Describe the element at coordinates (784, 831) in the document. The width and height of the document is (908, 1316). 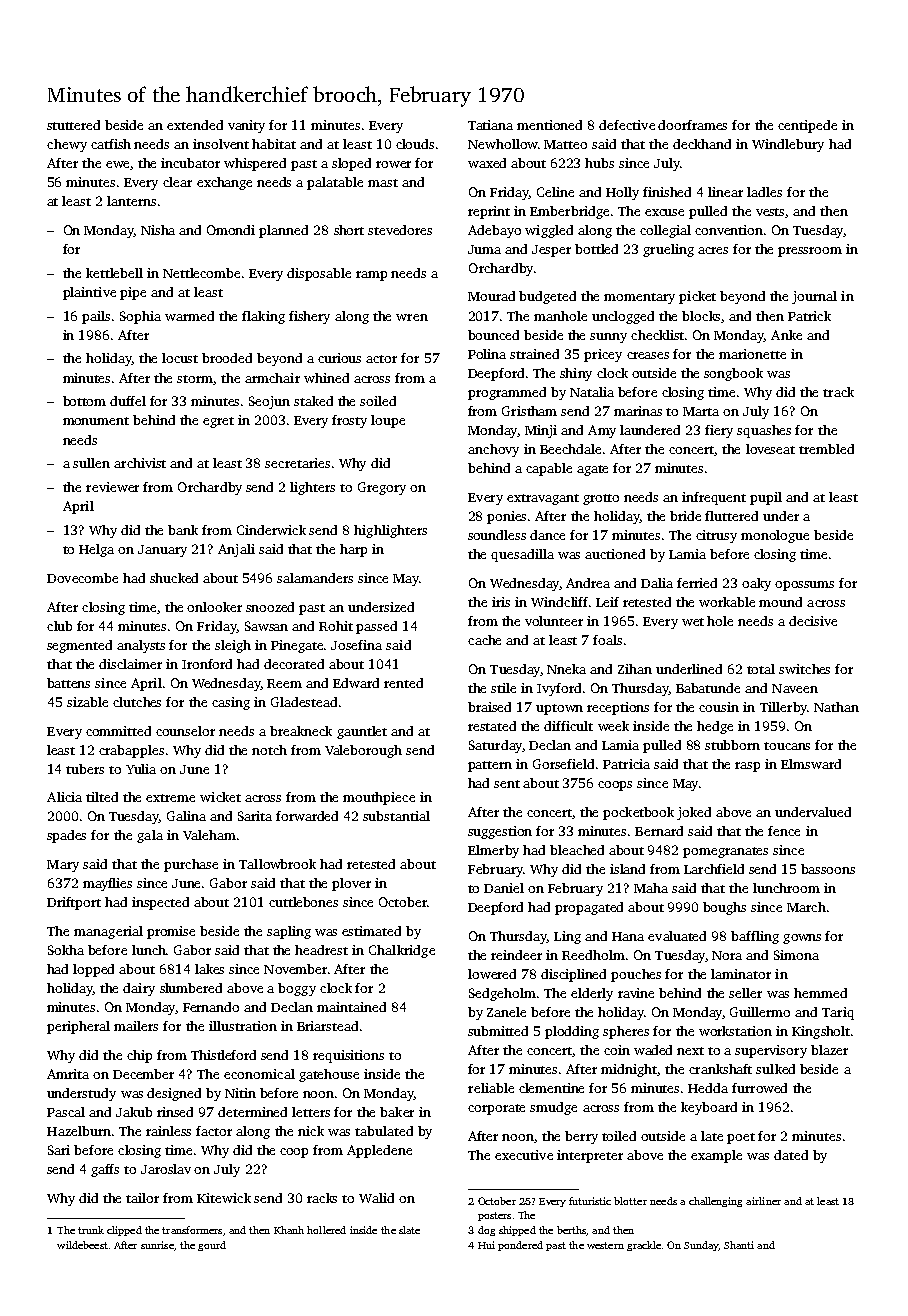
I see `fence` at that location.
